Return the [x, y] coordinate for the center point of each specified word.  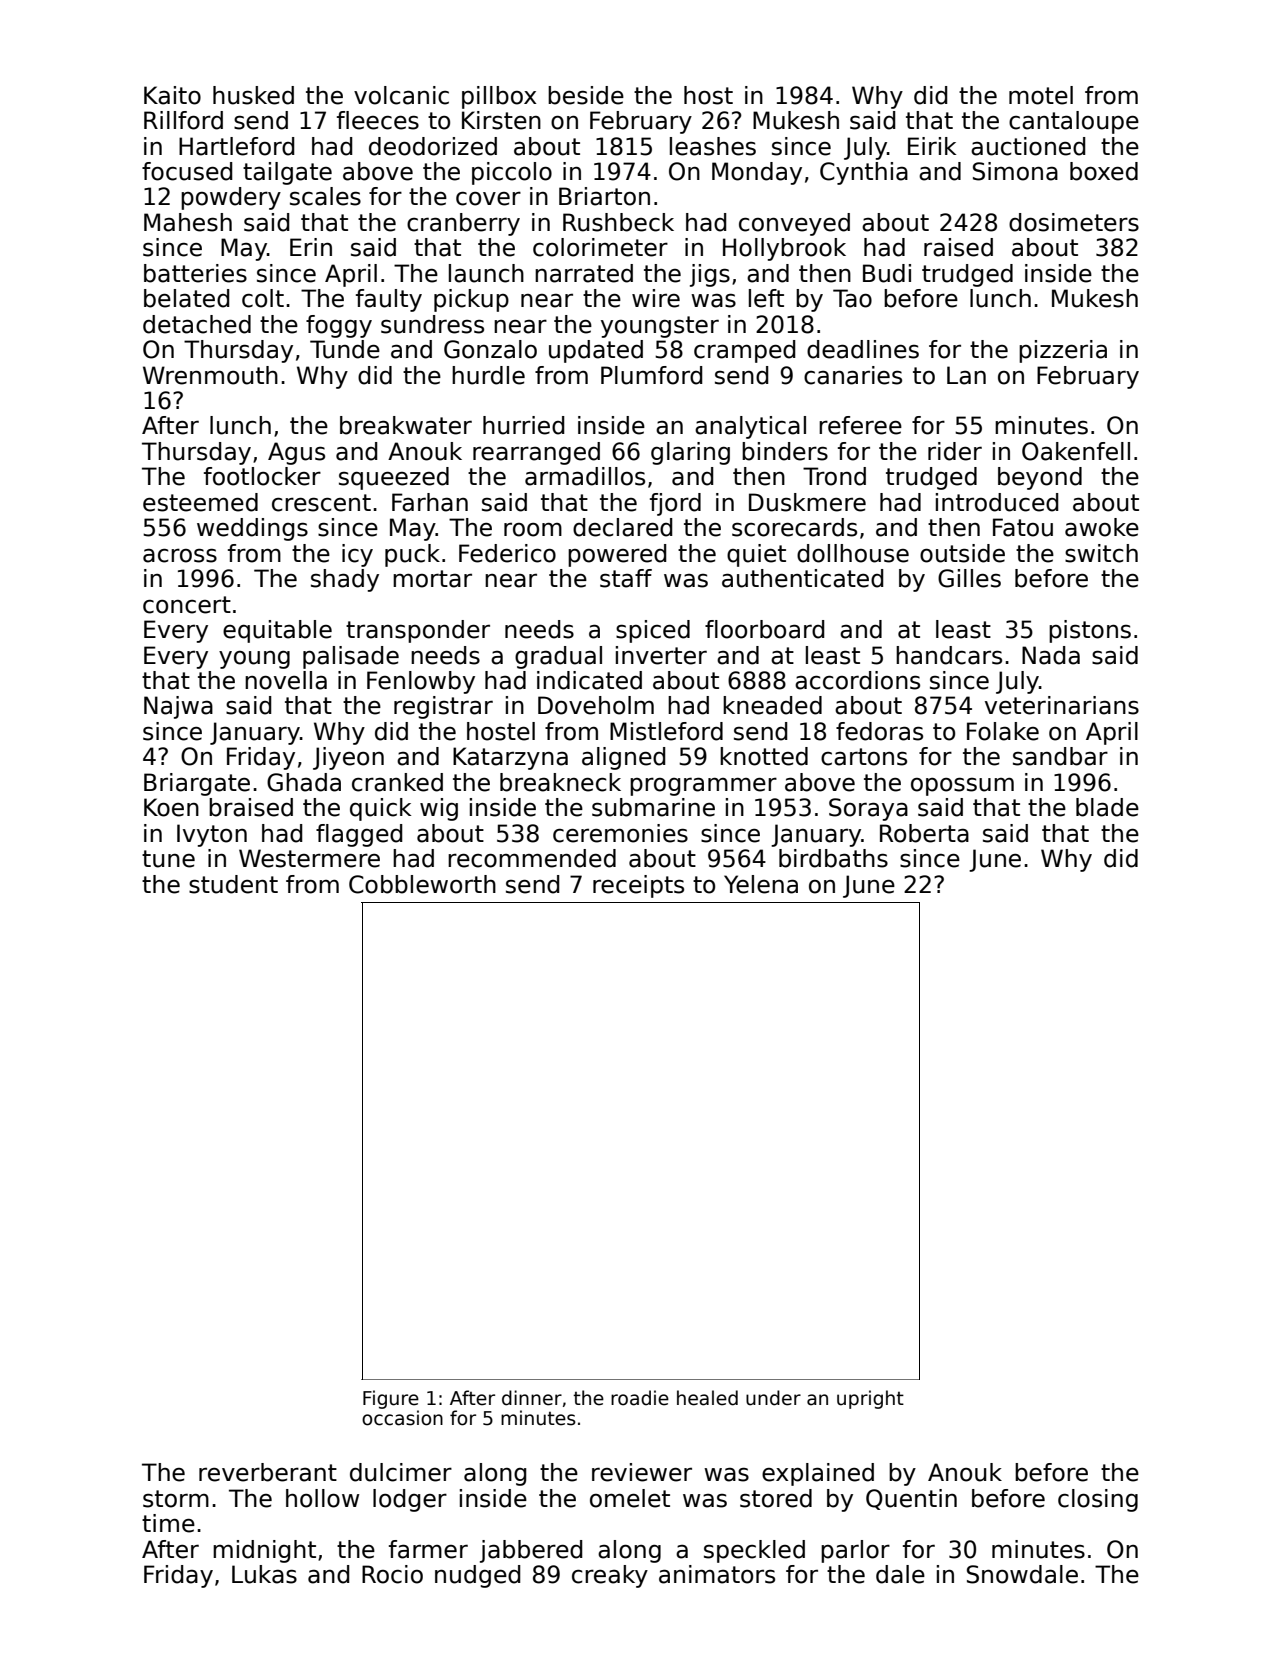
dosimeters [1074, 222]
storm [176, 1499]
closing [1098, 1500]
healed [707, 1398]
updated [596, 351]
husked [253, 95]
